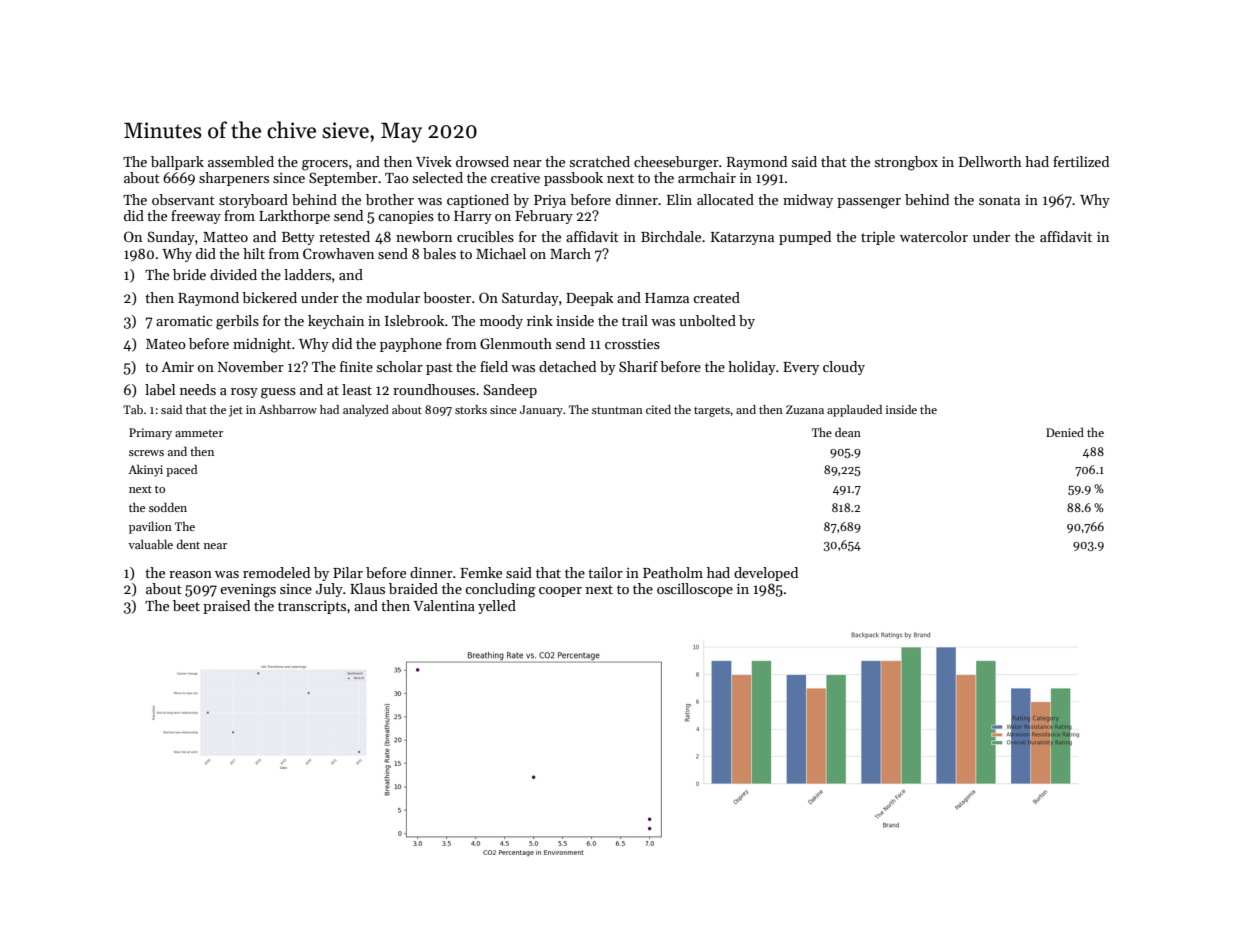  I want to click on Sharif, so click(638, 366).
